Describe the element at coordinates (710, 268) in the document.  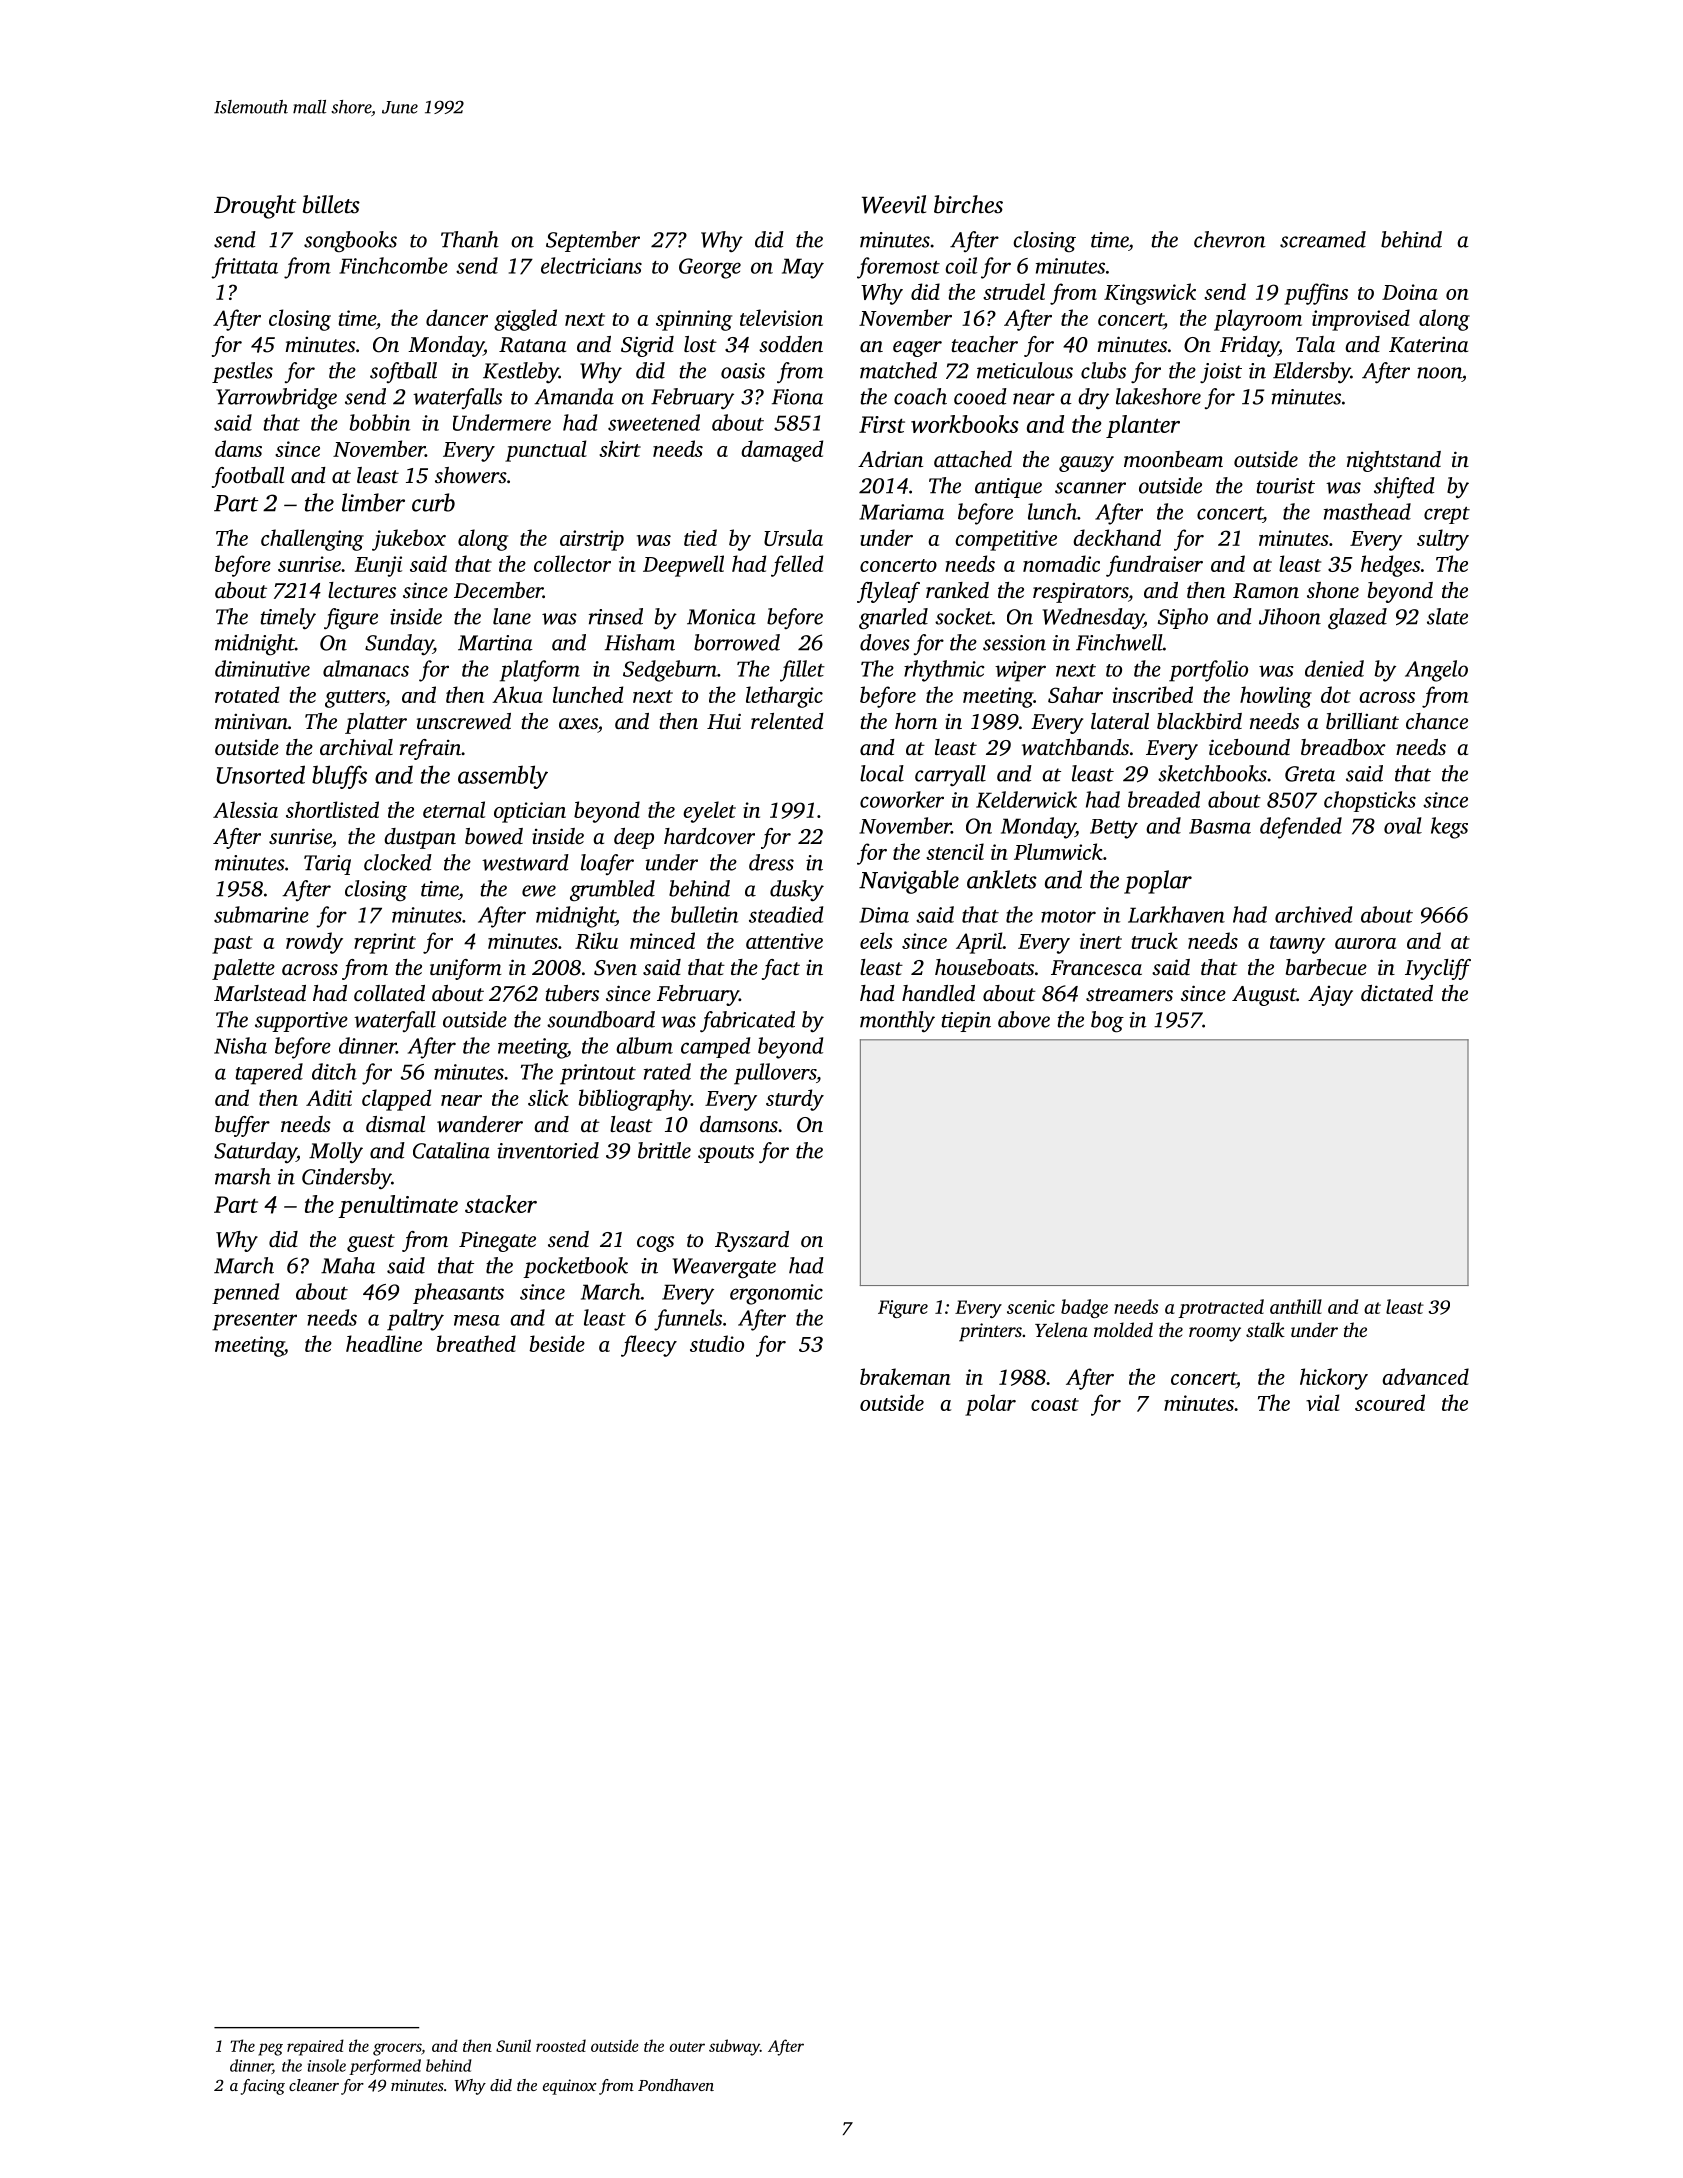
I see `George` at that location.
